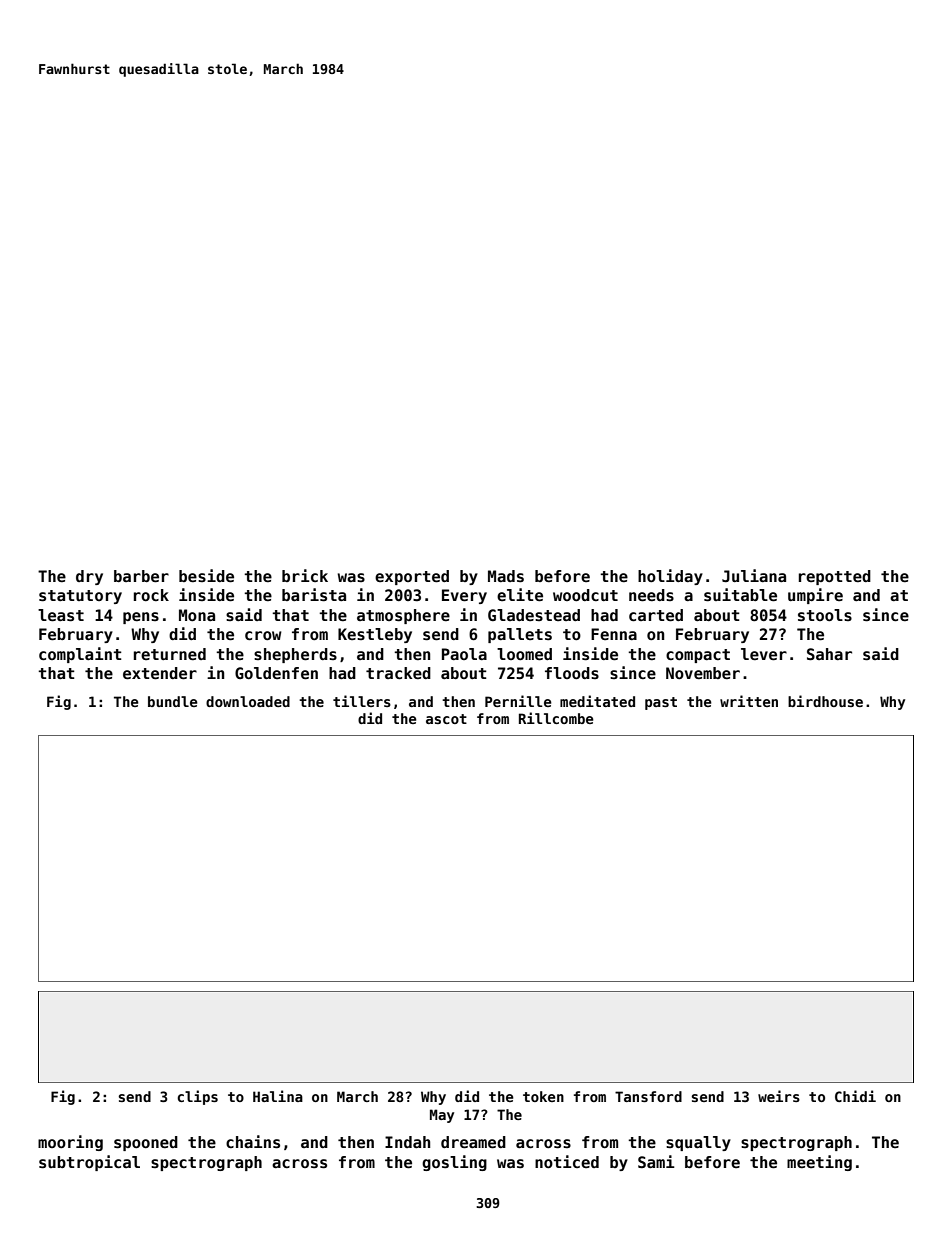 This screenshot has height=1233, width=952. Describe the element at coordinates (173, 701) in the screenshot. I see `bundle` at that location.
